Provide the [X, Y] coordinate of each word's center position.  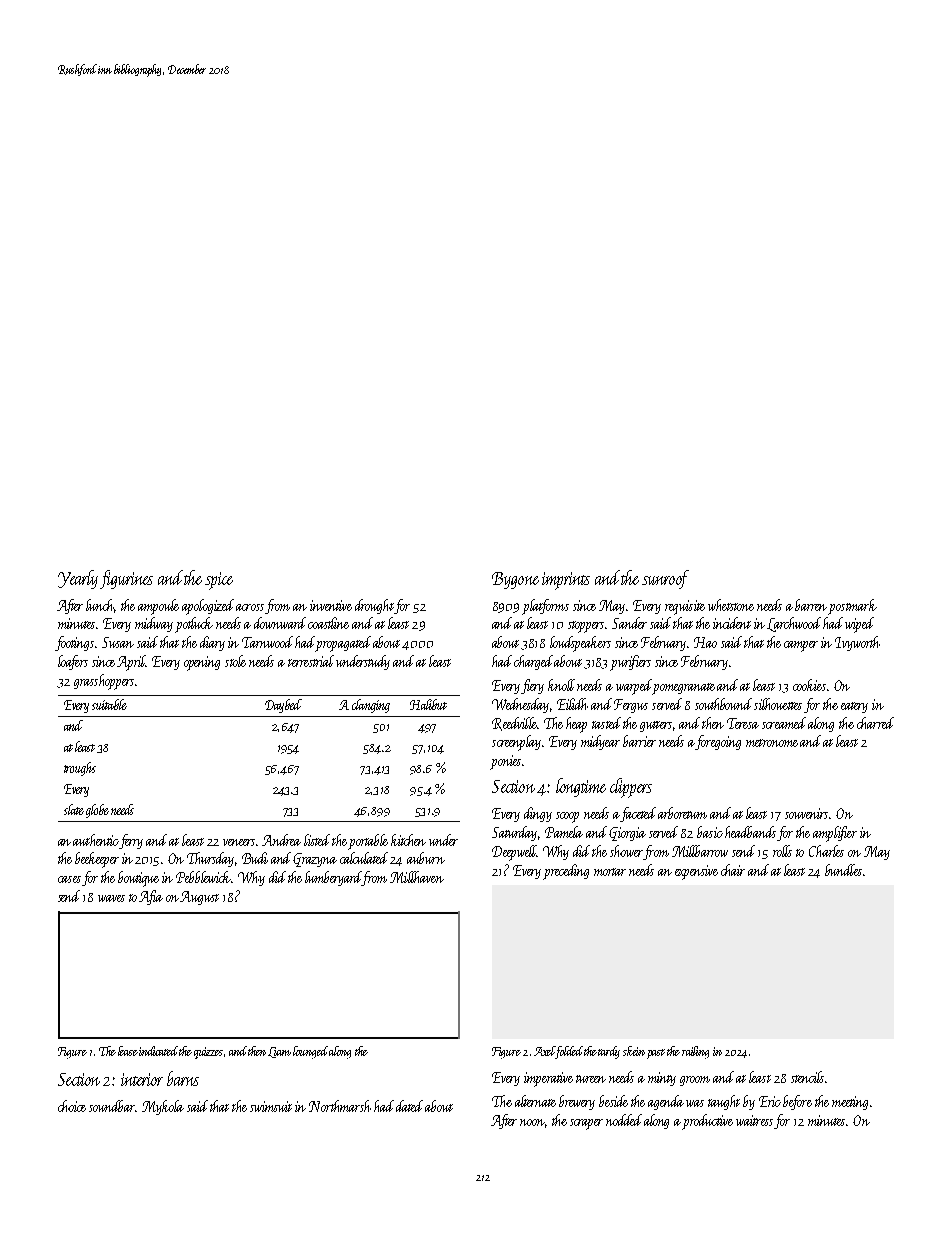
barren [811, 605]
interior [142, 1079]
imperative [548, 1079]
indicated [159, 1051]
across [250, 607]
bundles [843, 870]
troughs [80, 769]
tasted [606, 723]
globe [97, 811]
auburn [426, 858]
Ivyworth [857, 643]
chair [733, 870]
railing [695, 1052]
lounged [310, 1052]
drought [374, 606]
